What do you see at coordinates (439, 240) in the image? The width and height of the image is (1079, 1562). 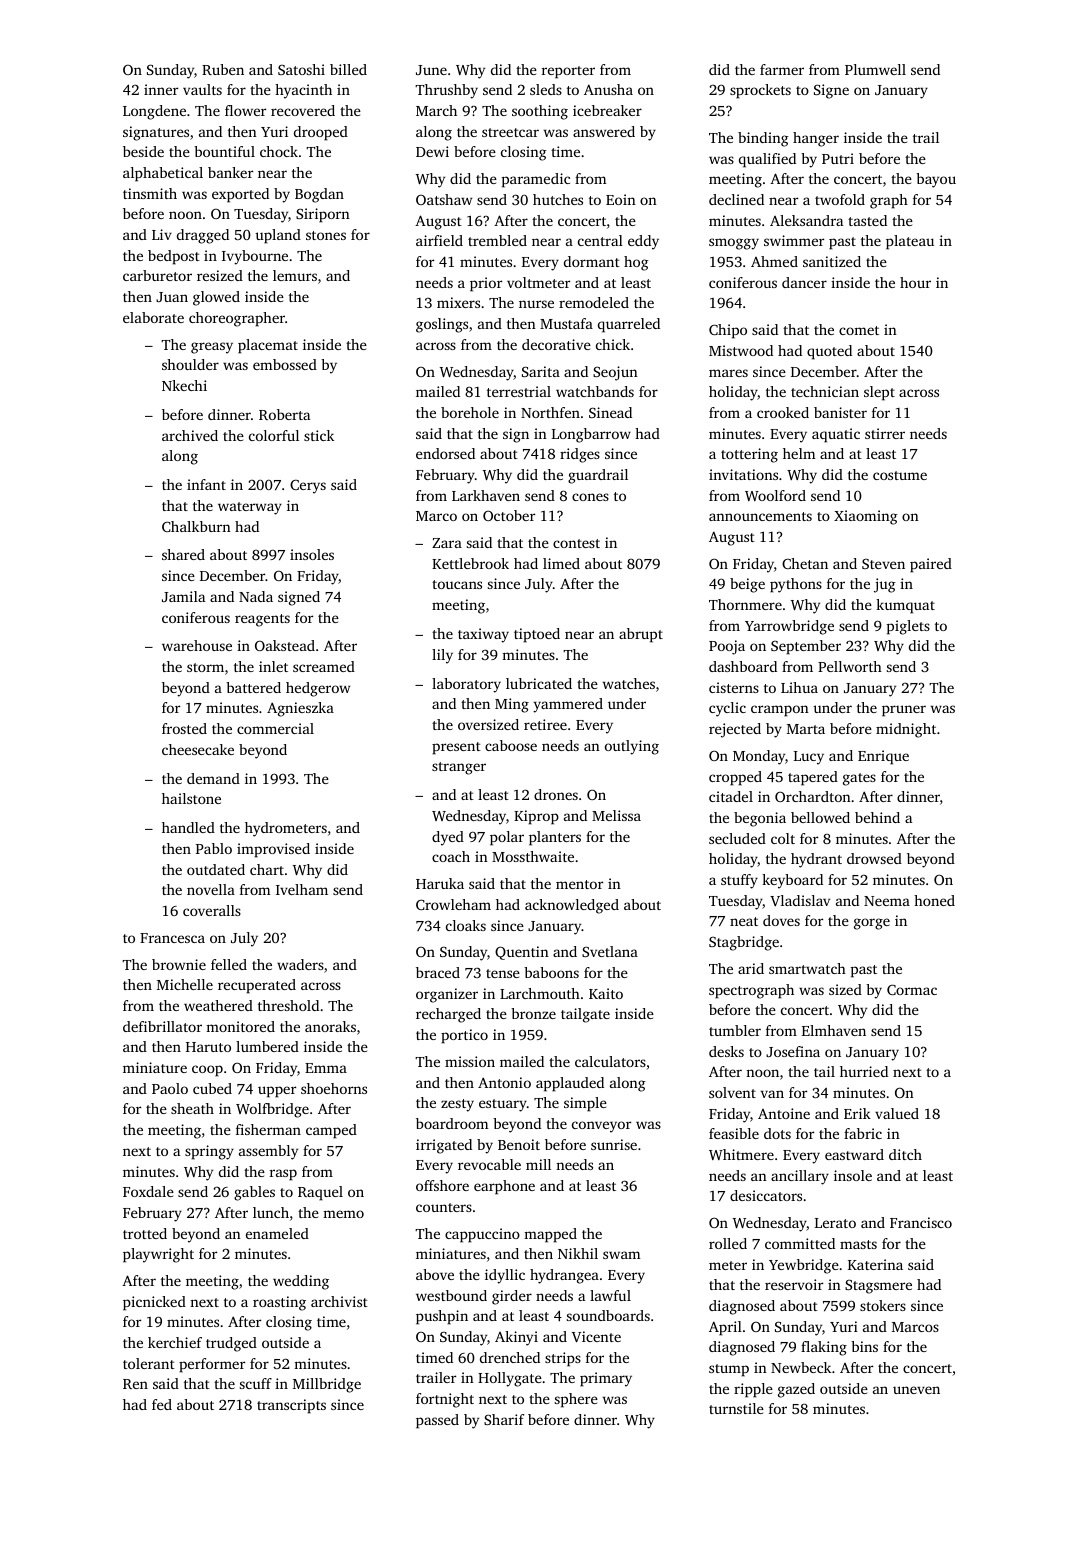 I see `airfield` at bounding box center [439, 240].
